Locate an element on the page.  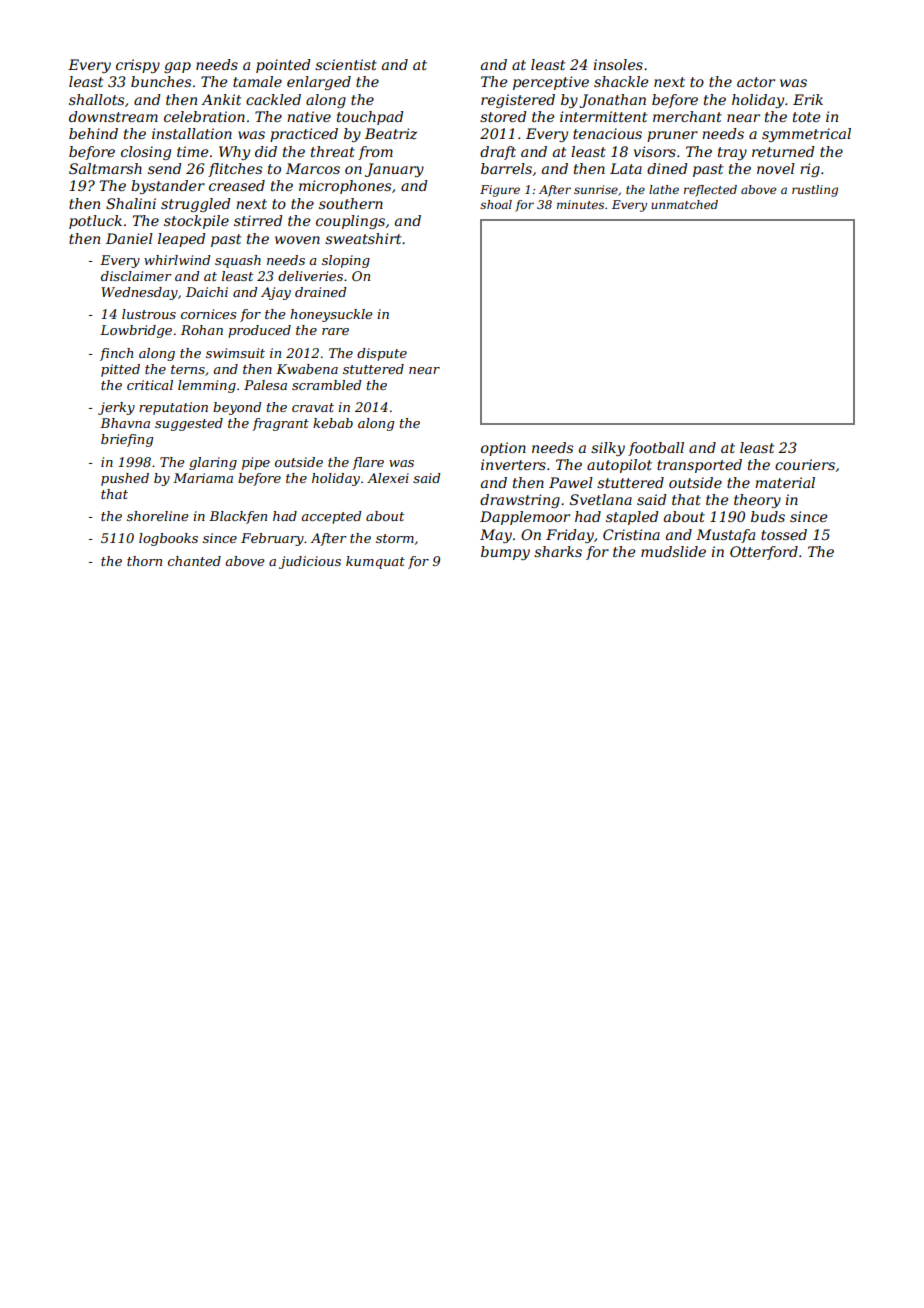
stockpile is located at coordinates (196, 222).
